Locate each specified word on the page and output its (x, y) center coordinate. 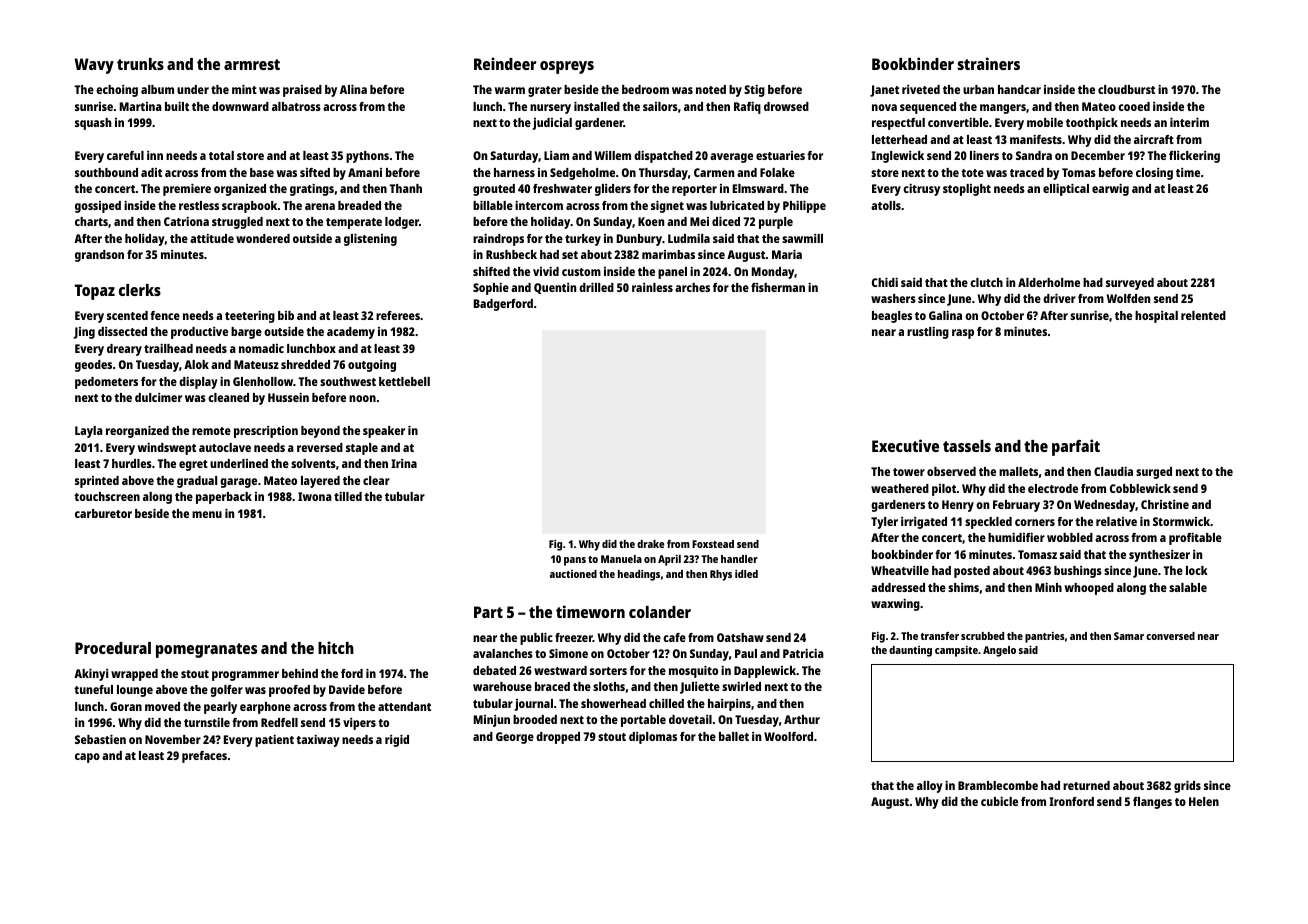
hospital (1156, 317)
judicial (552, 124)
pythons (367, 157)
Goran (126, 706)
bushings (1078, 572)
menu (207, 514)
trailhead (168, 348)
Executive (905, 445)
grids (1187, 787)
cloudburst (1126, 89)
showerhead (613, 703)
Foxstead (713, 544)
